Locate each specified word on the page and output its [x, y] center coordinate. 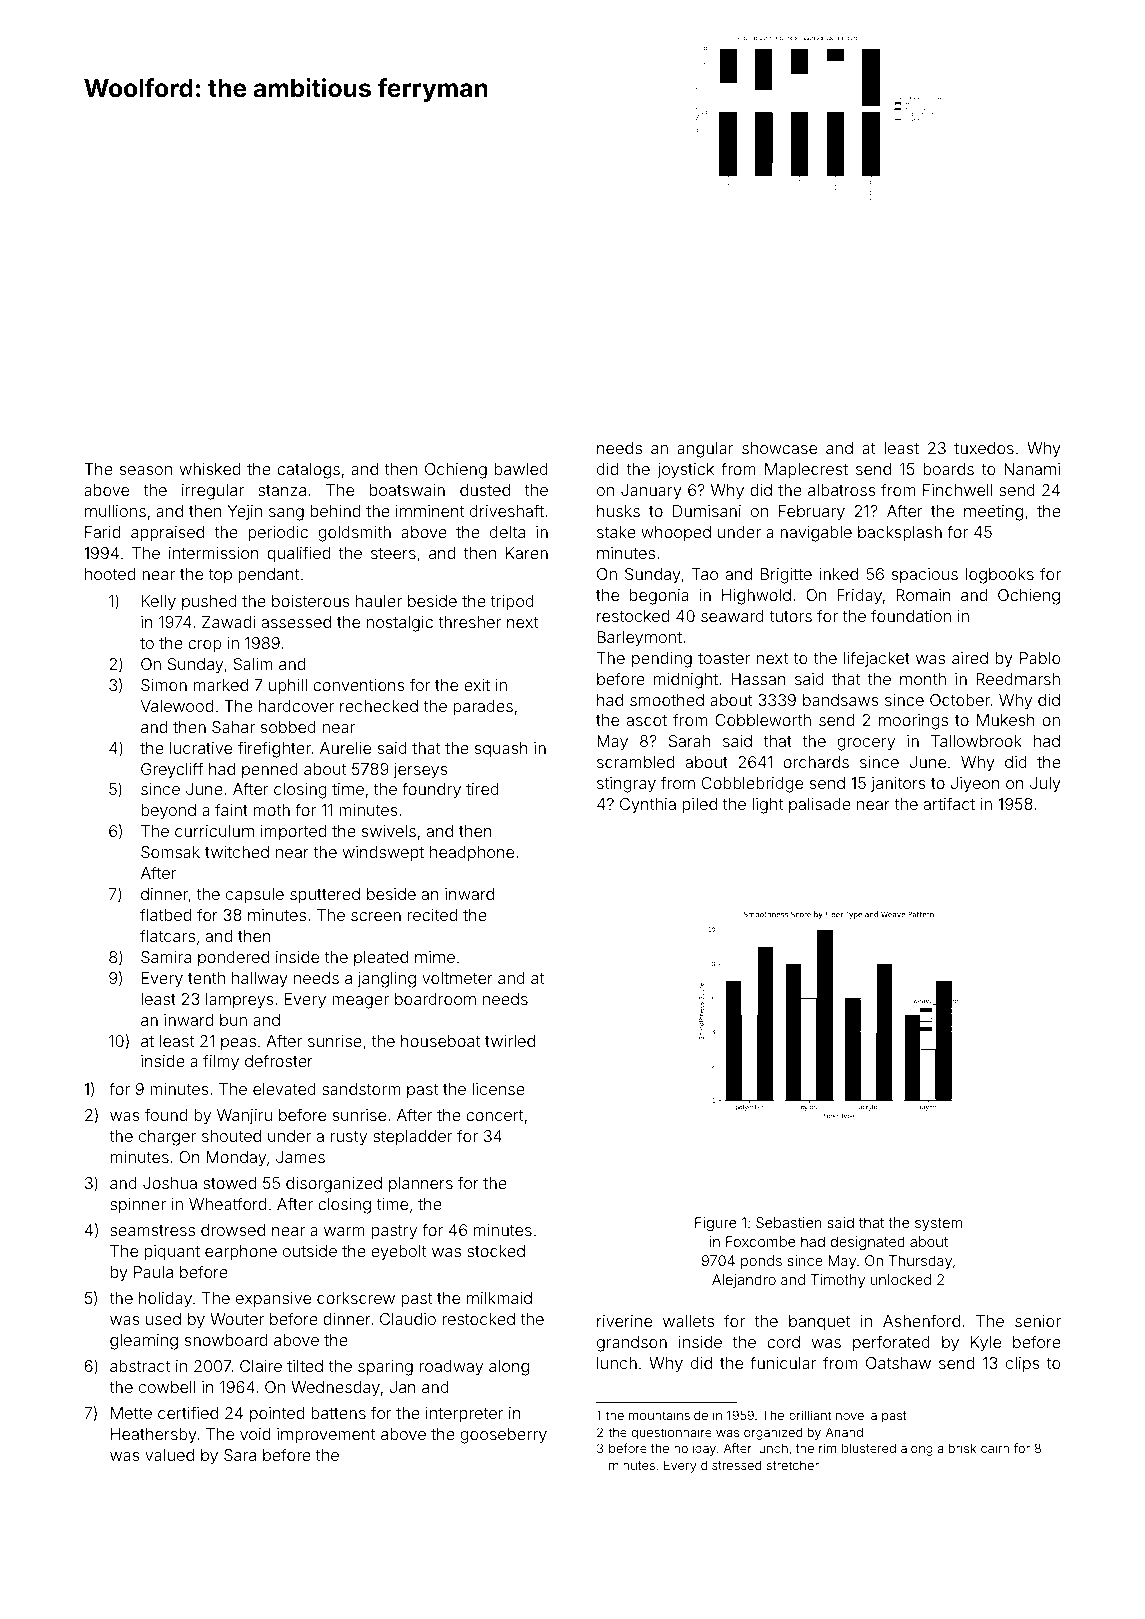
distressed [731, 1465]
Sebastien [789, 1222]
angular [705, 450]
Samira [166, 957]
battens [338, 1413]
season [146, 470]
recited [432, 915]
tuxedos [984, 448]
